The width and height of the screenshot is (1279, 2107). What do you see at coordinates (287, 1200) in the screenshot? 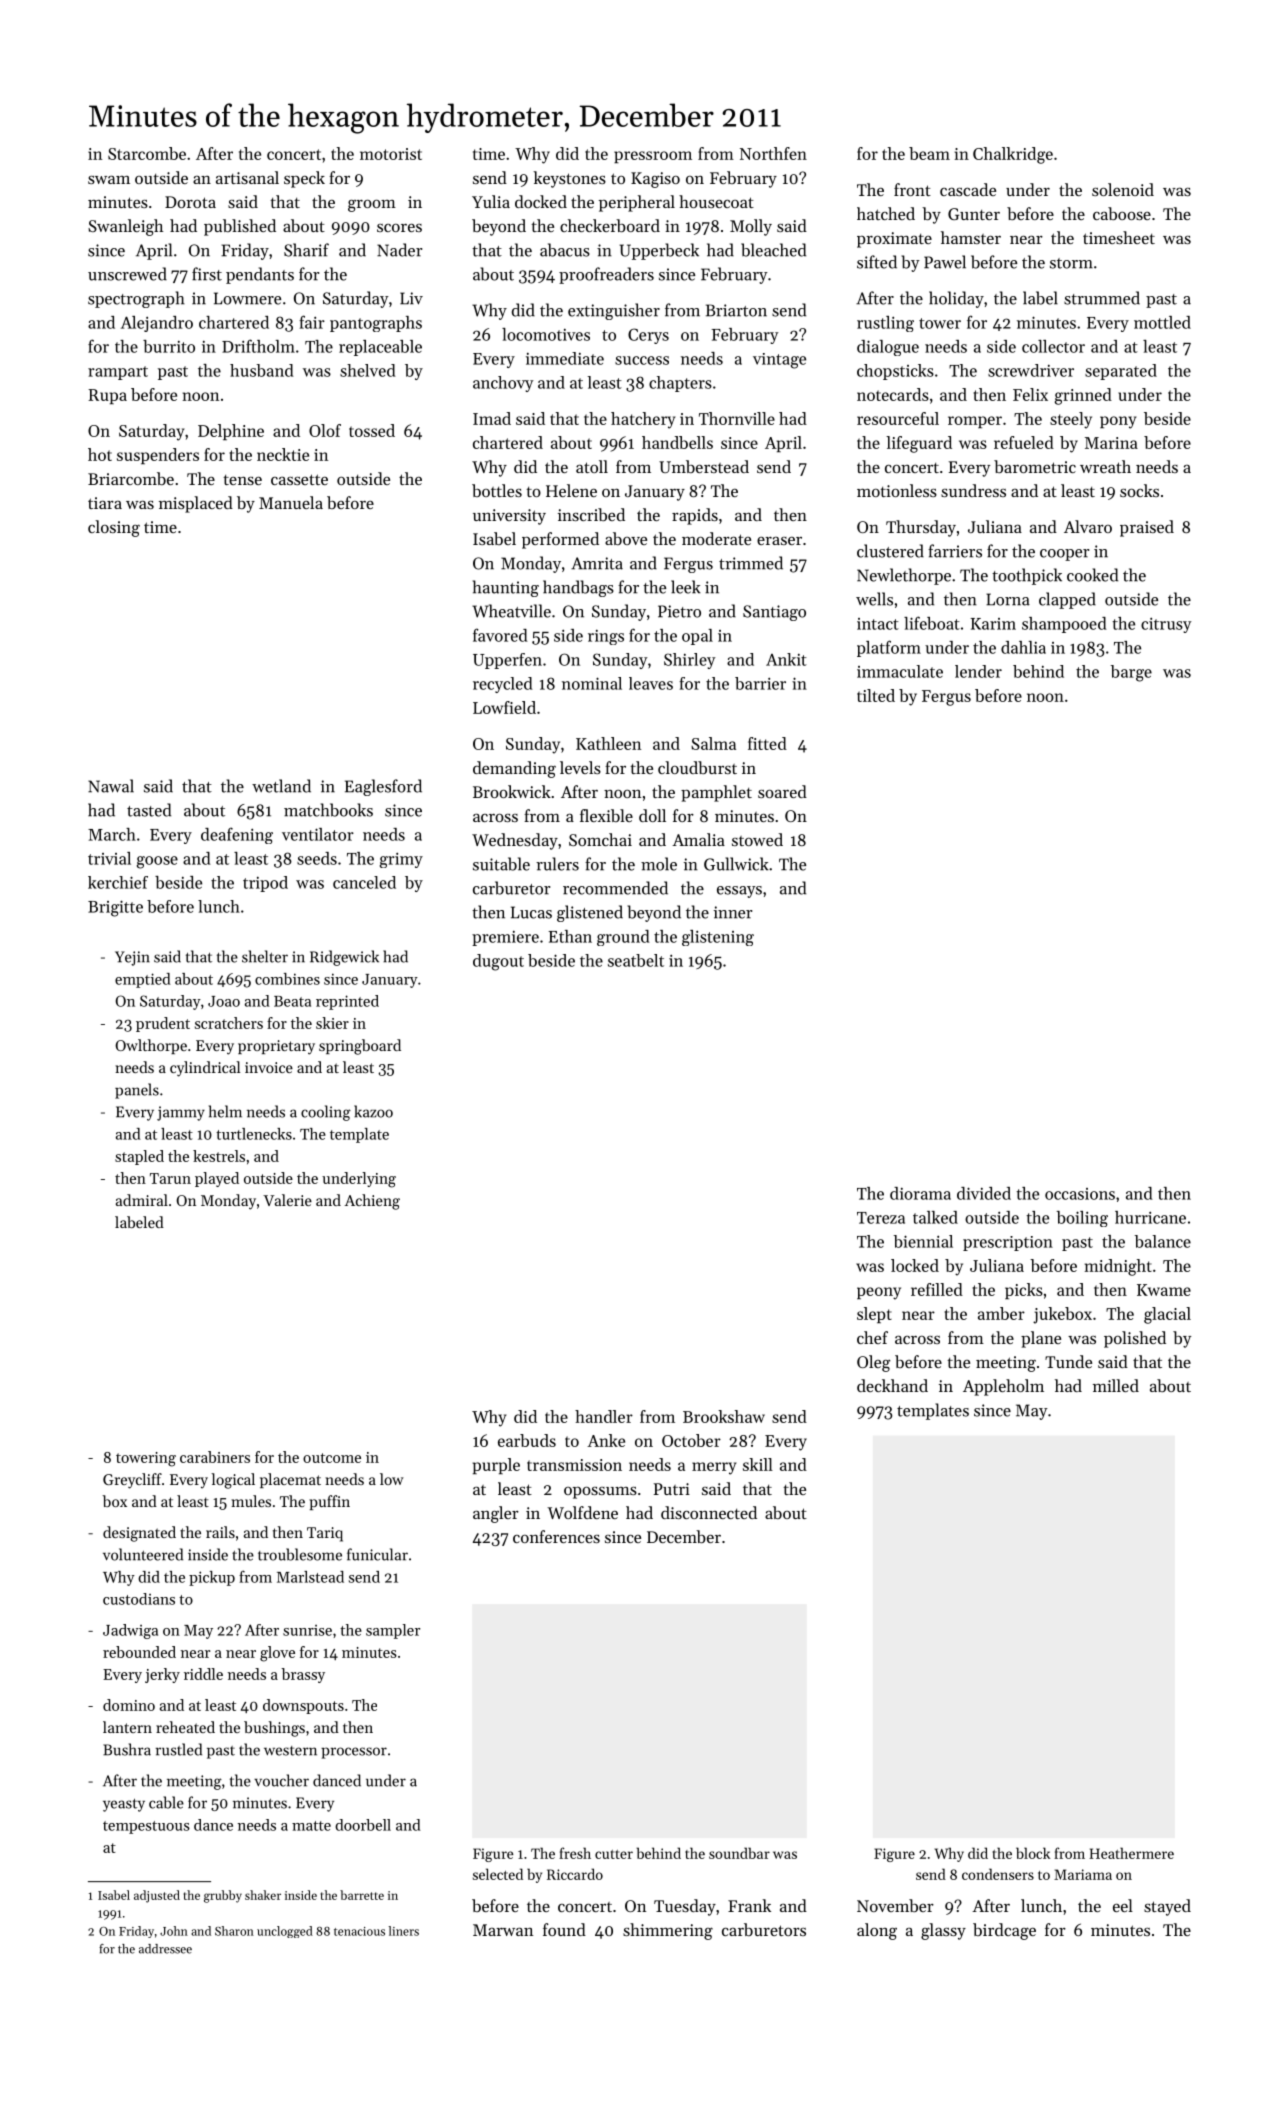
I see `Valerie` at bounding box center [287, 1200].
